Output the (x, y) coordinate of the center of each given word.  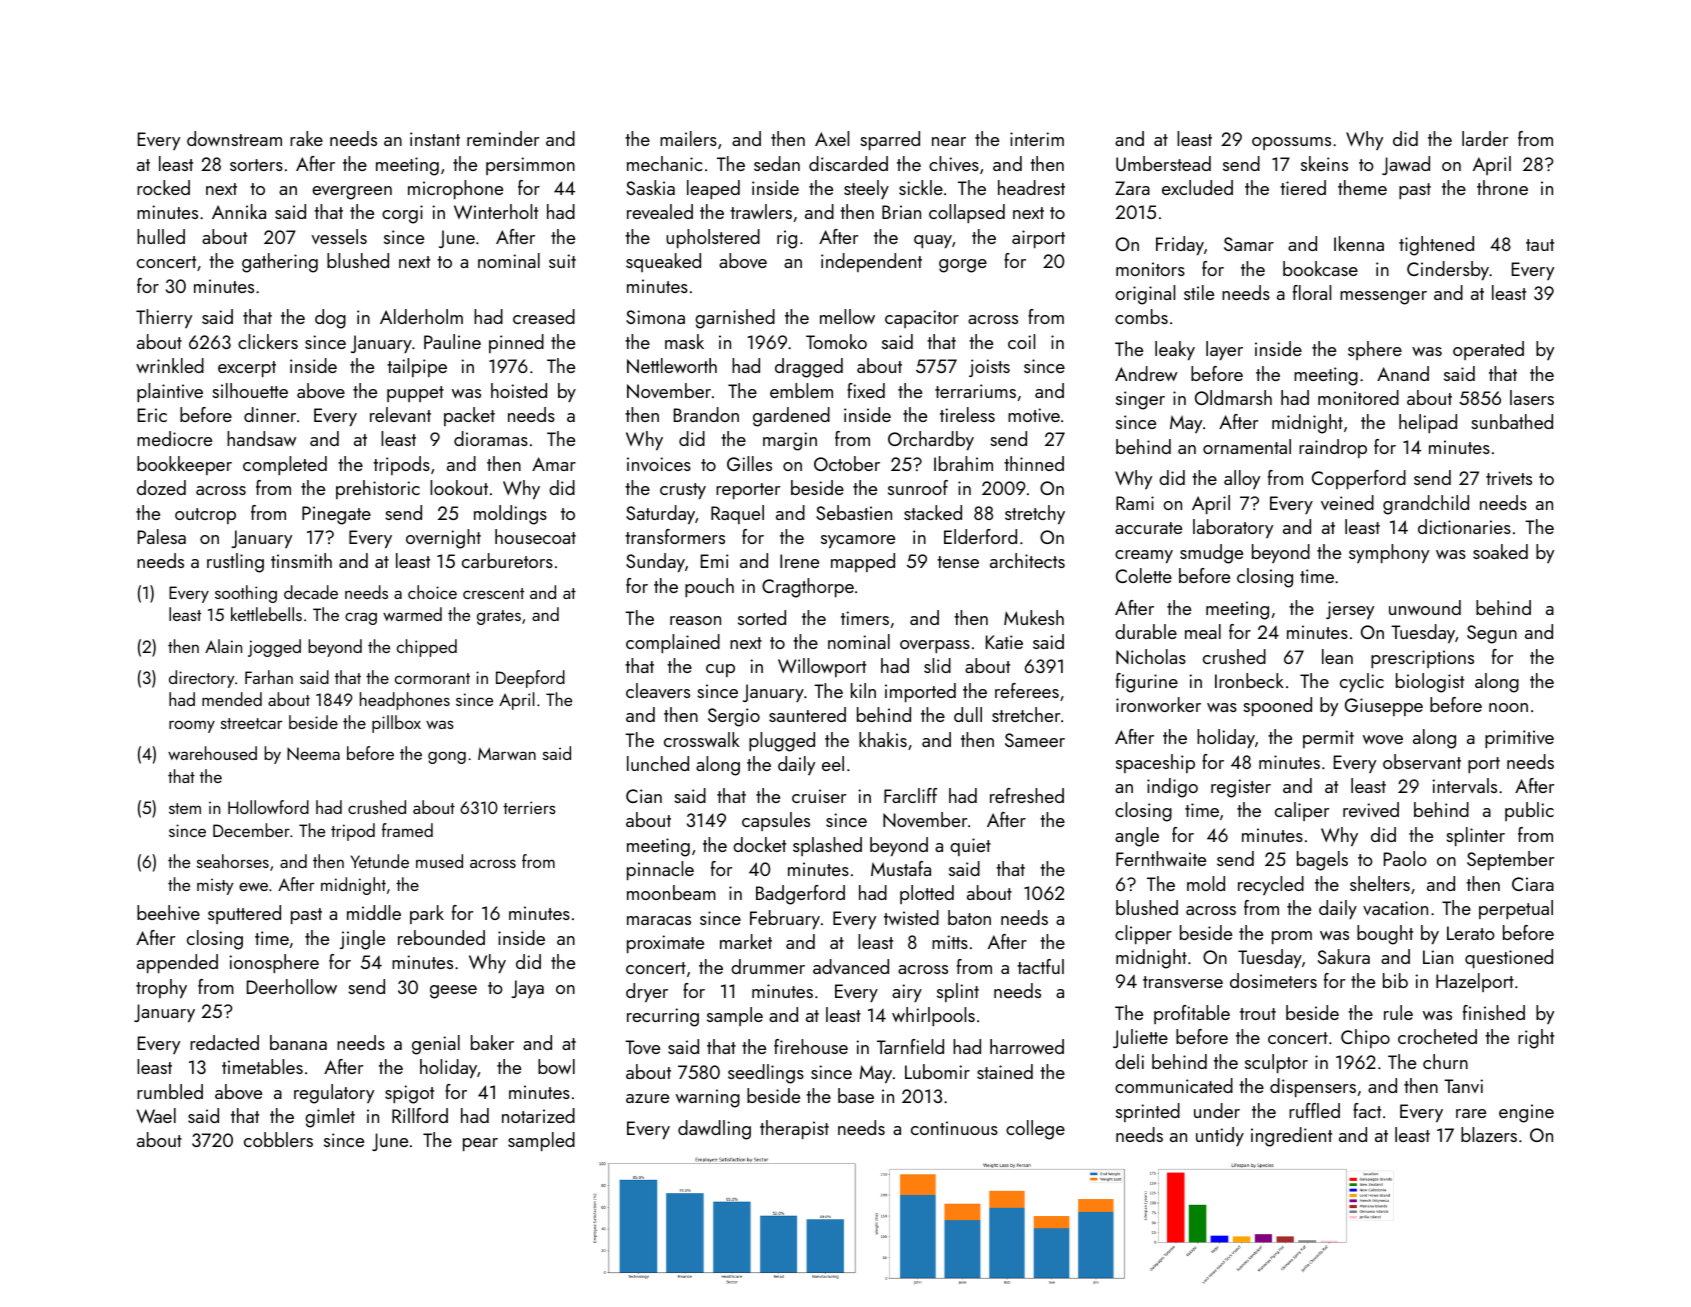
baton (969, 917)
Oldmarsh (1233, 397)
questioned (1509, 958)
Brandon (706, 414)
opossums (1291, 143)
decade (311, 592)
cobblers (278, 1139)
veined (1347, 502)
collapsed (967, 213)
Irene (799, 561)
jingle (362, 940)
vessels (339, 236)
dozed (161, 487)
